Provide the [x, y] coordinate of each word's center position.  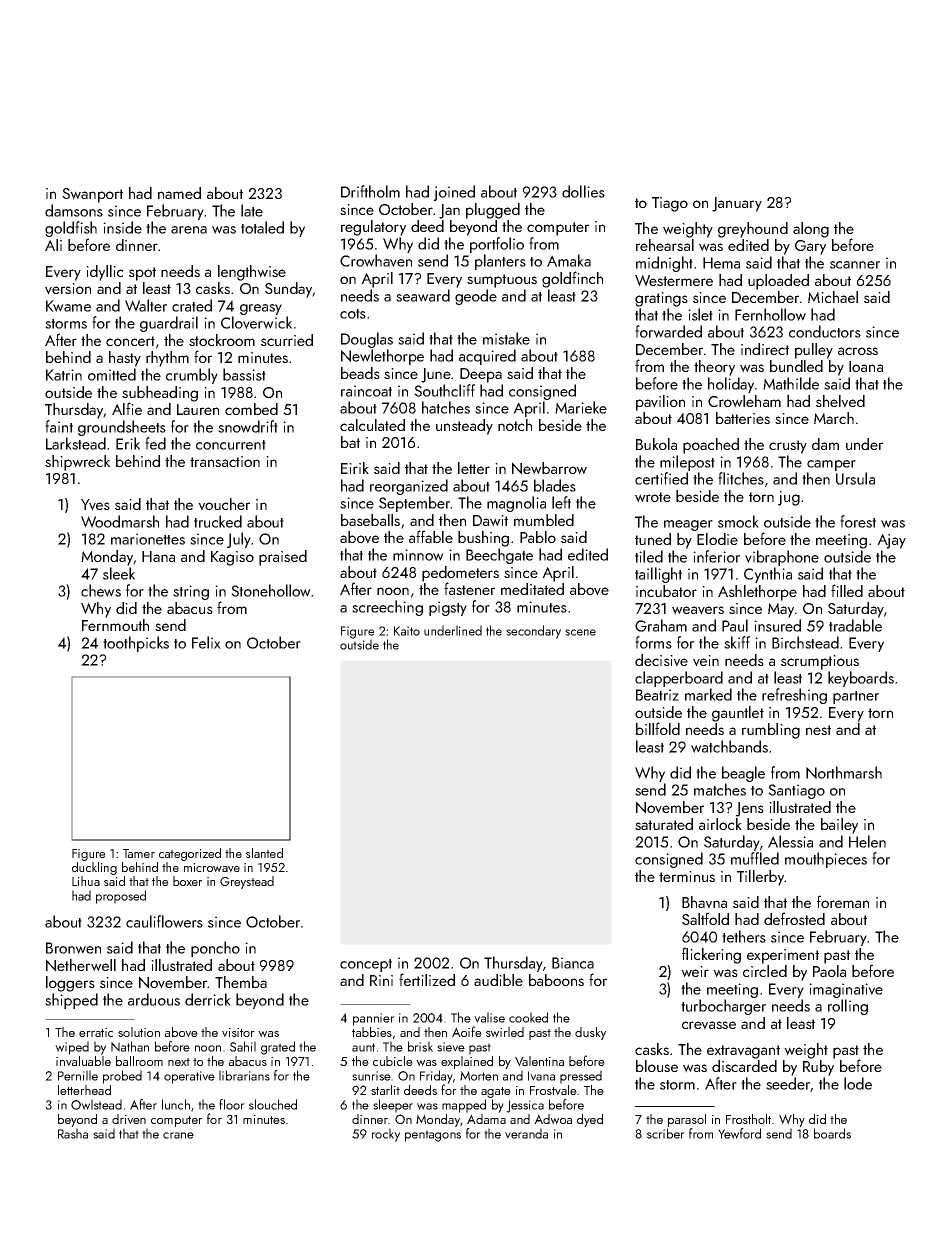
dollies [583, 191]
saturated [664, 824]
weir [695, 972]
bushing [483, 539]
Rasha [73, 1133]
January [737, 204]
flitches [741, 478]
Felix [206, 642]
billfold [658, 728]
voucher [224, 504]
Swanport [92, 195]
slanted [264, 853]
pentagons [433, 1136]
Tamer [139, 853]
